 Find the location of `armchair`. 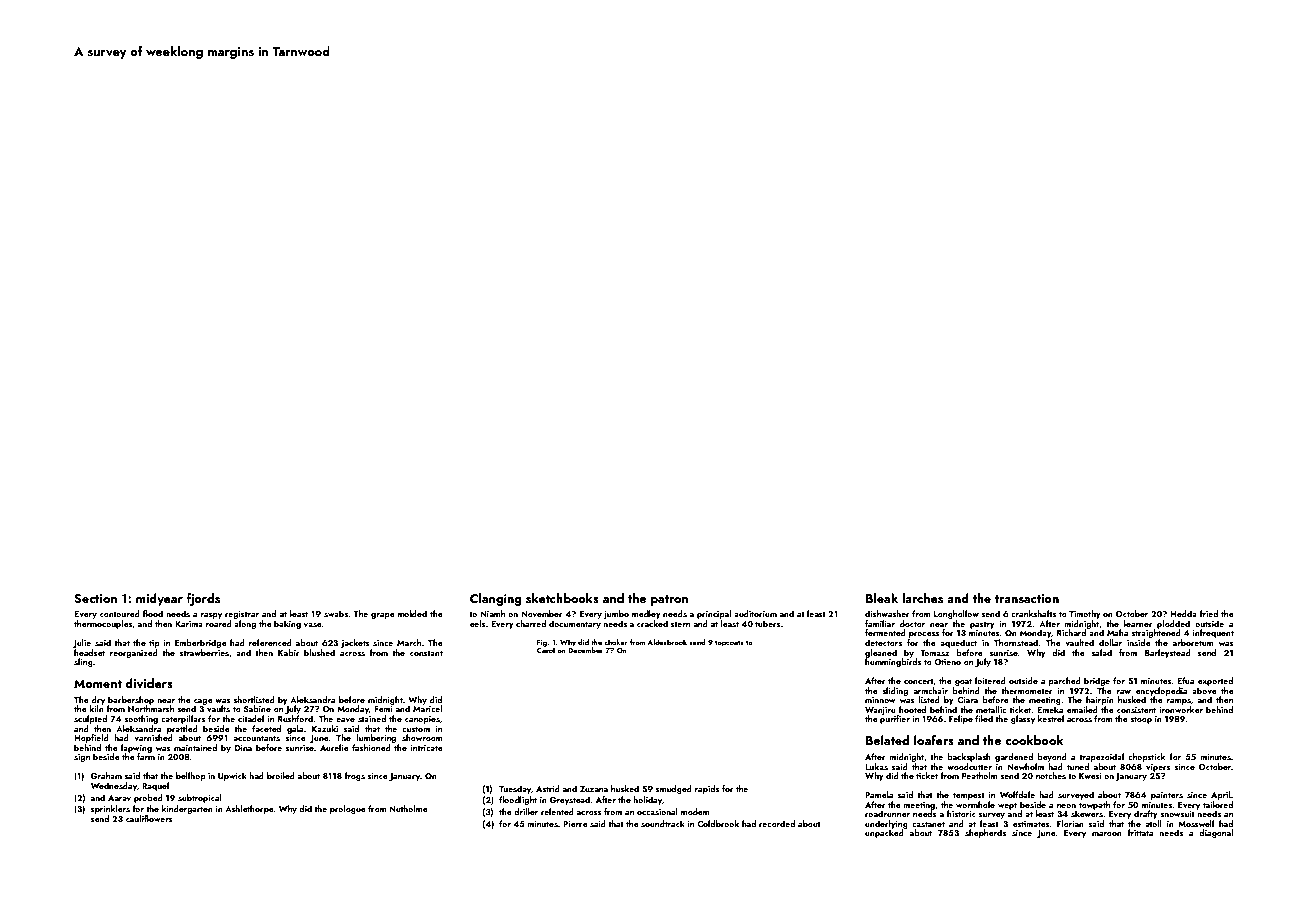

armchair is located at coordinates (930, 690).
